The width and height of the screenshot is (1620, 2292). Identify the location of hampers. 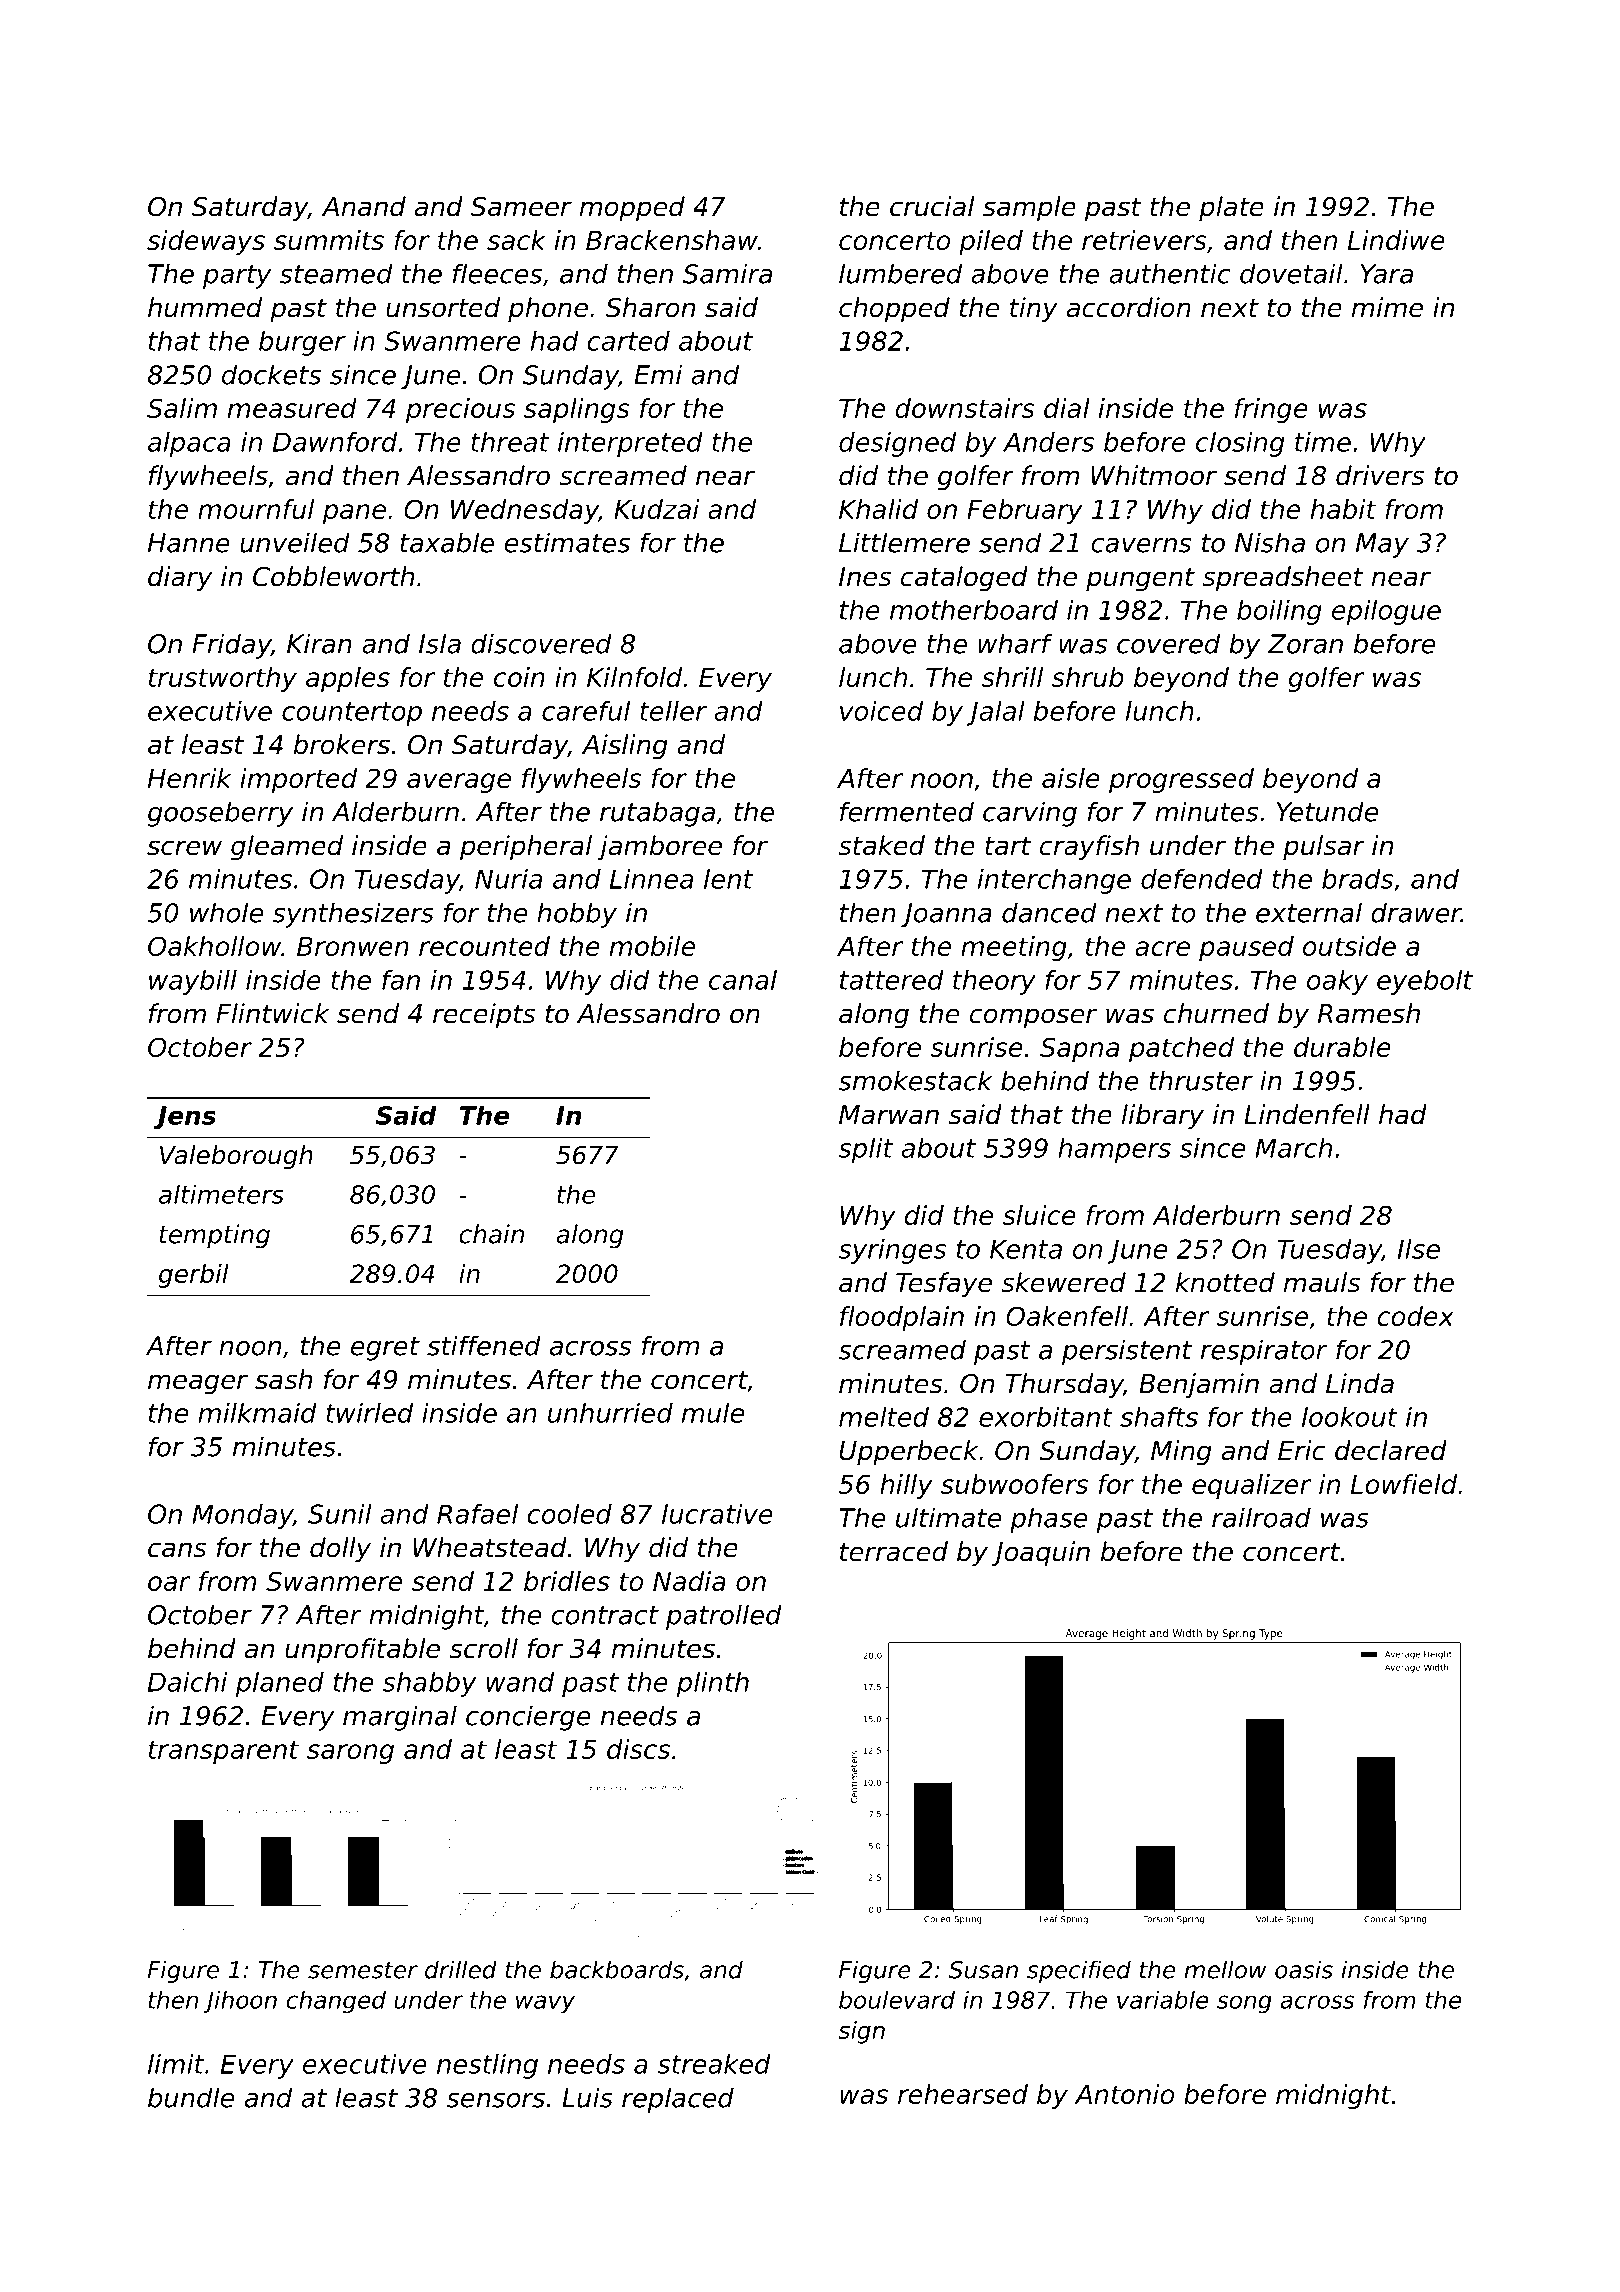
(1114, 1150).
